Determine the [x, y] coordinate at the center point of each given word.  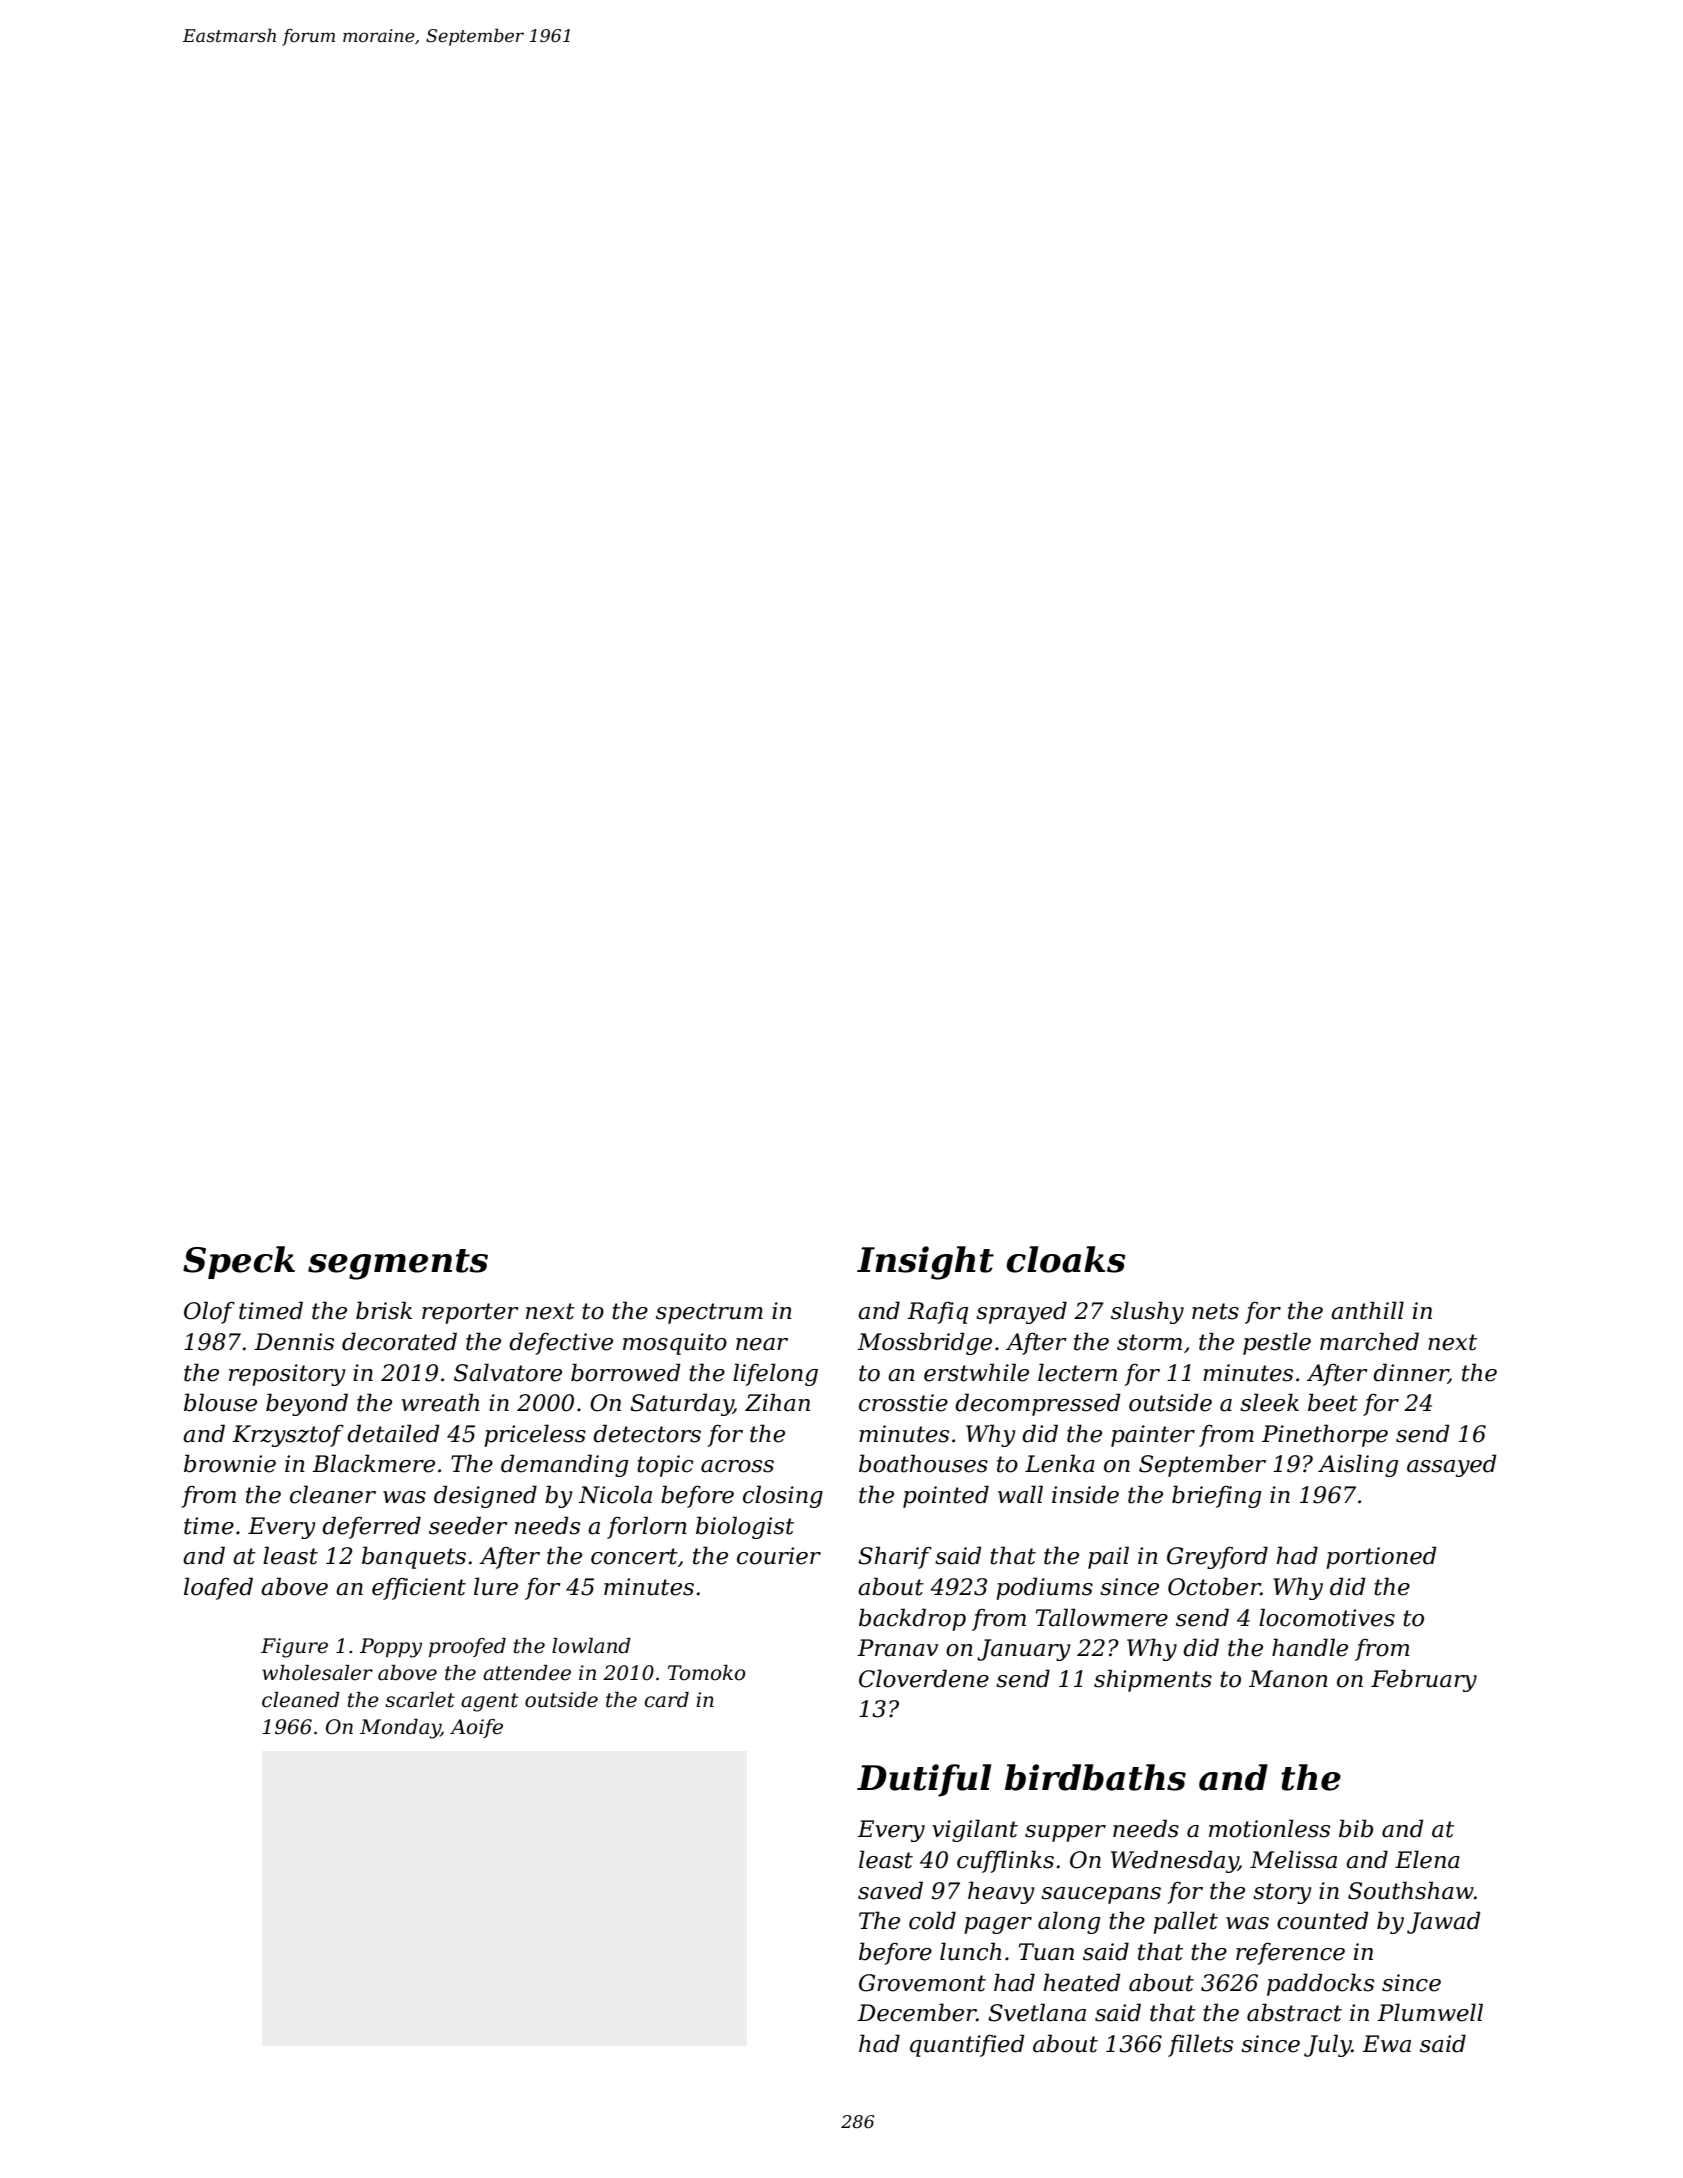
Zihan [777, 1402]
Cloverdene [924, 1678]
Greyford [1217, 1557]
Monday [400, 1729]
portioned [1381, 1557]
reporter [470, 1313]
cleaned [301, 1700]
